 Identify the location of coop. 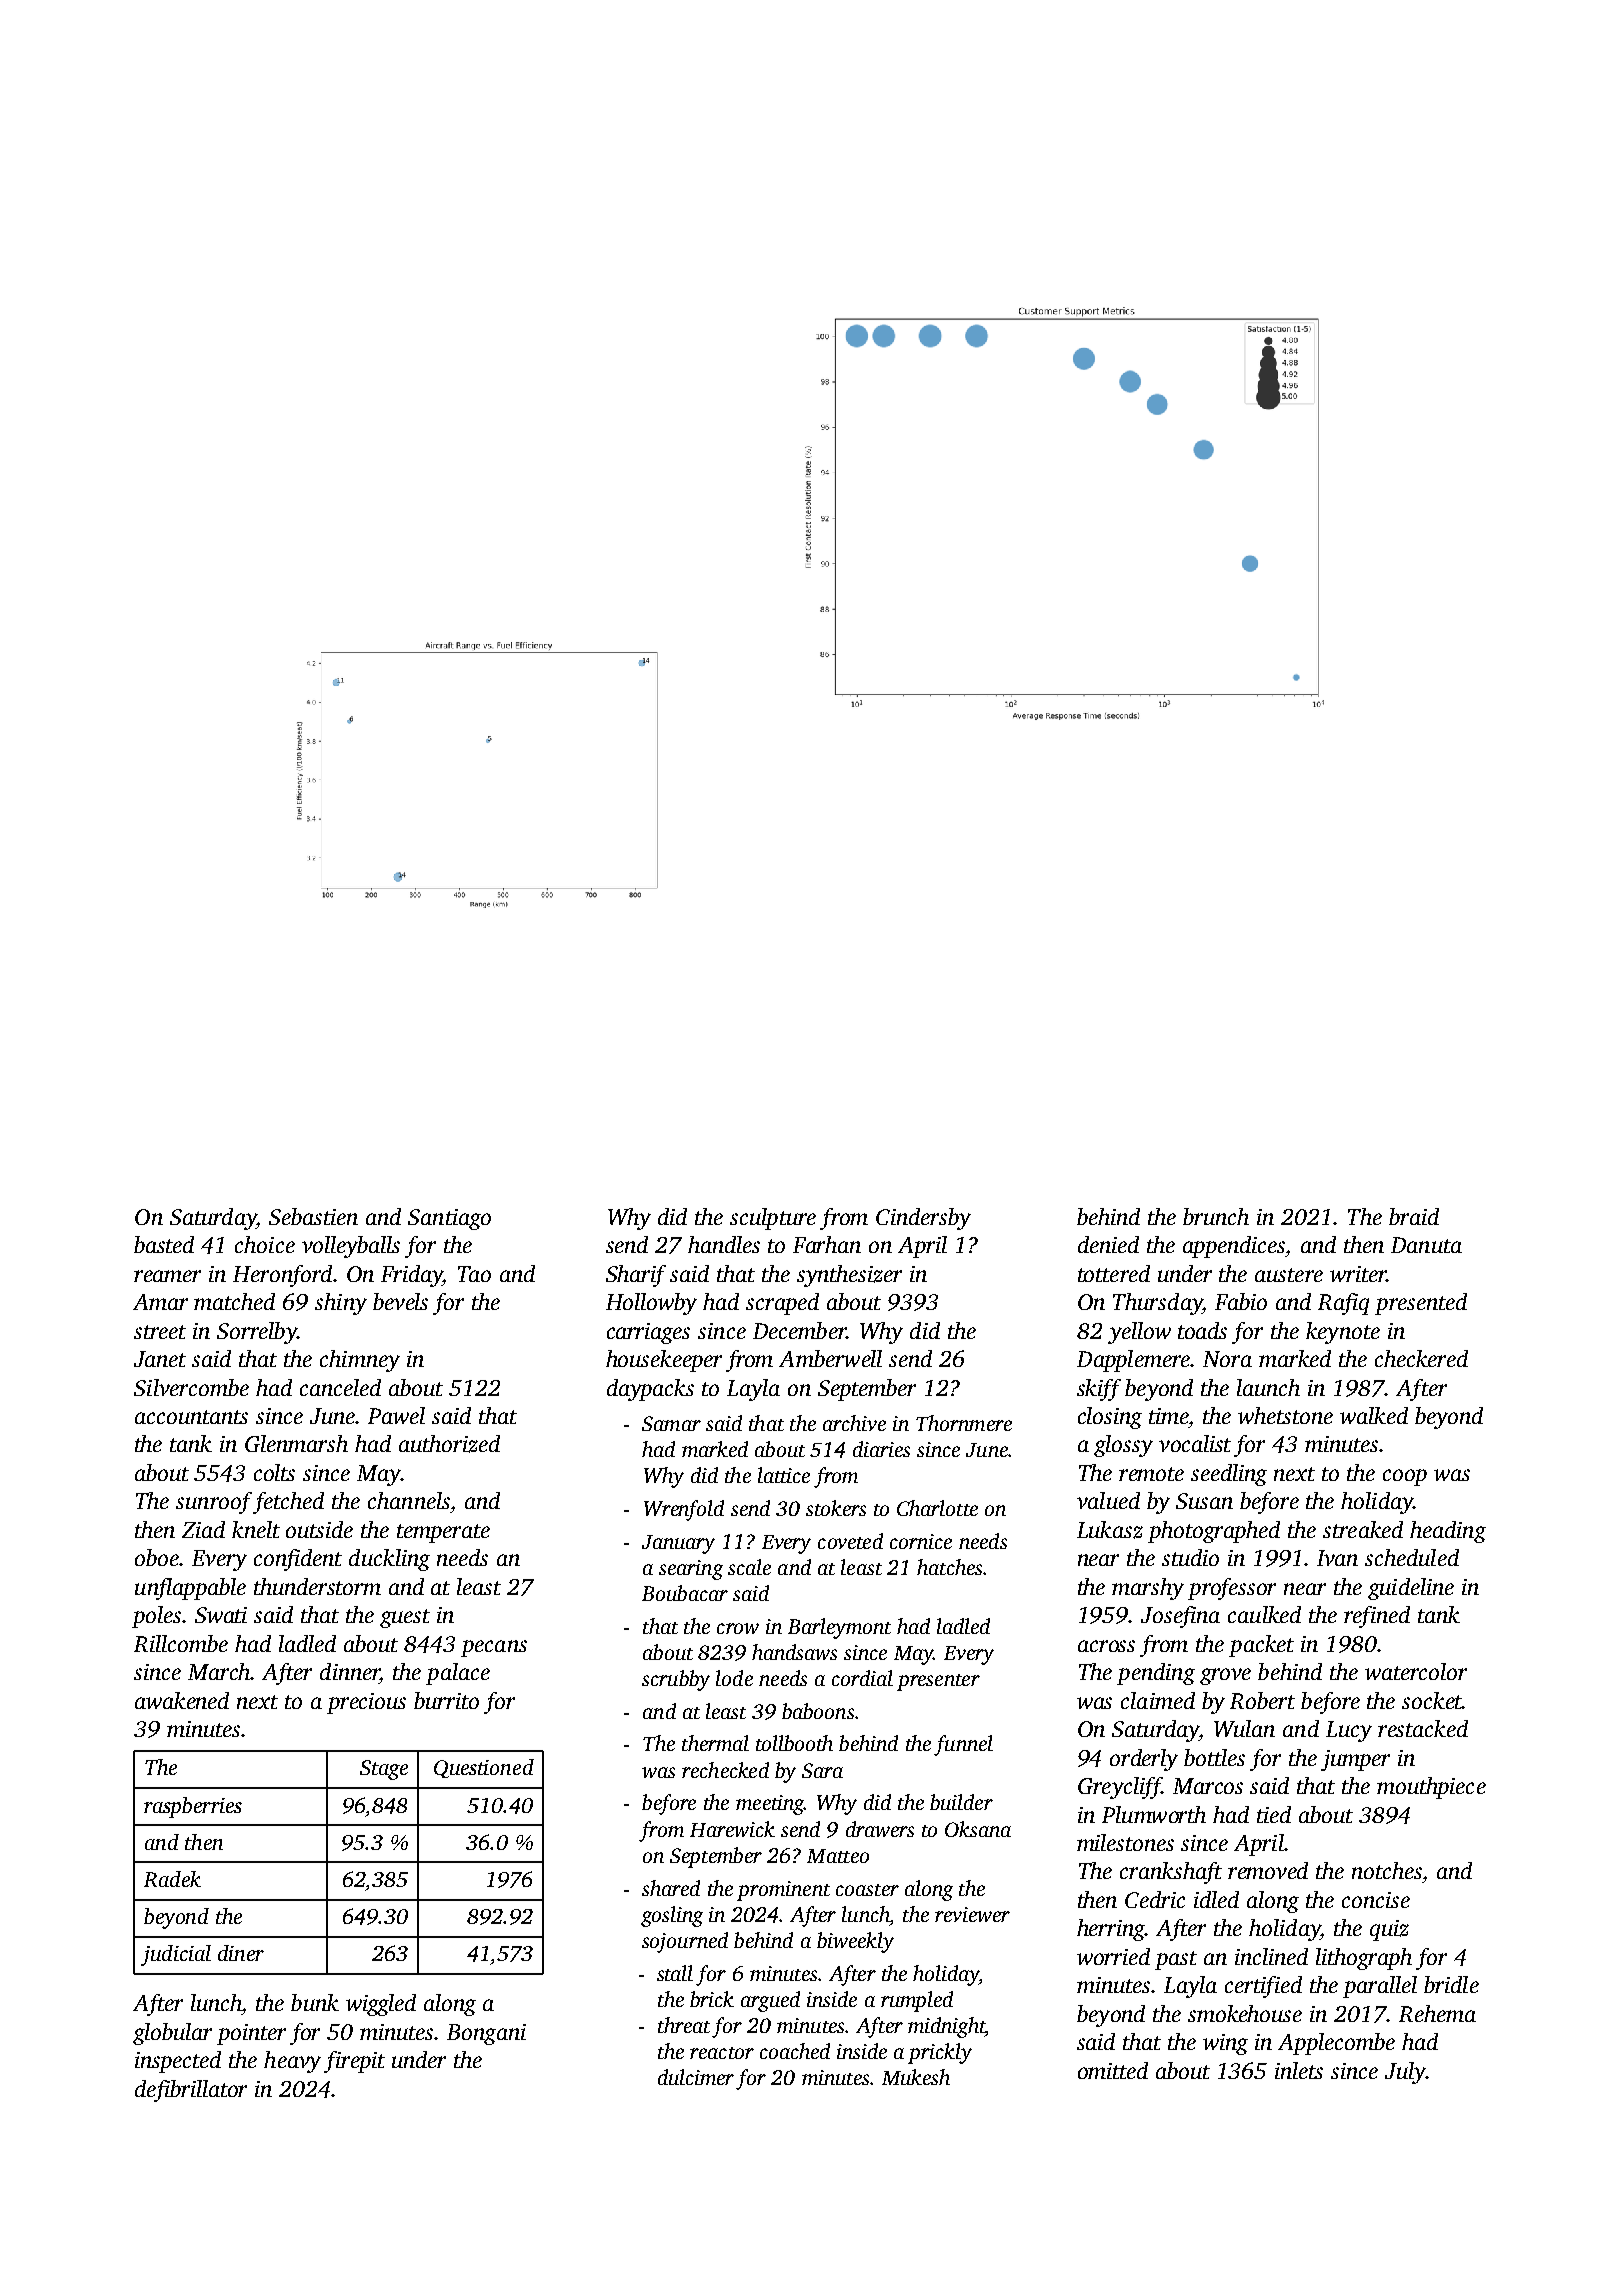
(1405, 1477).
